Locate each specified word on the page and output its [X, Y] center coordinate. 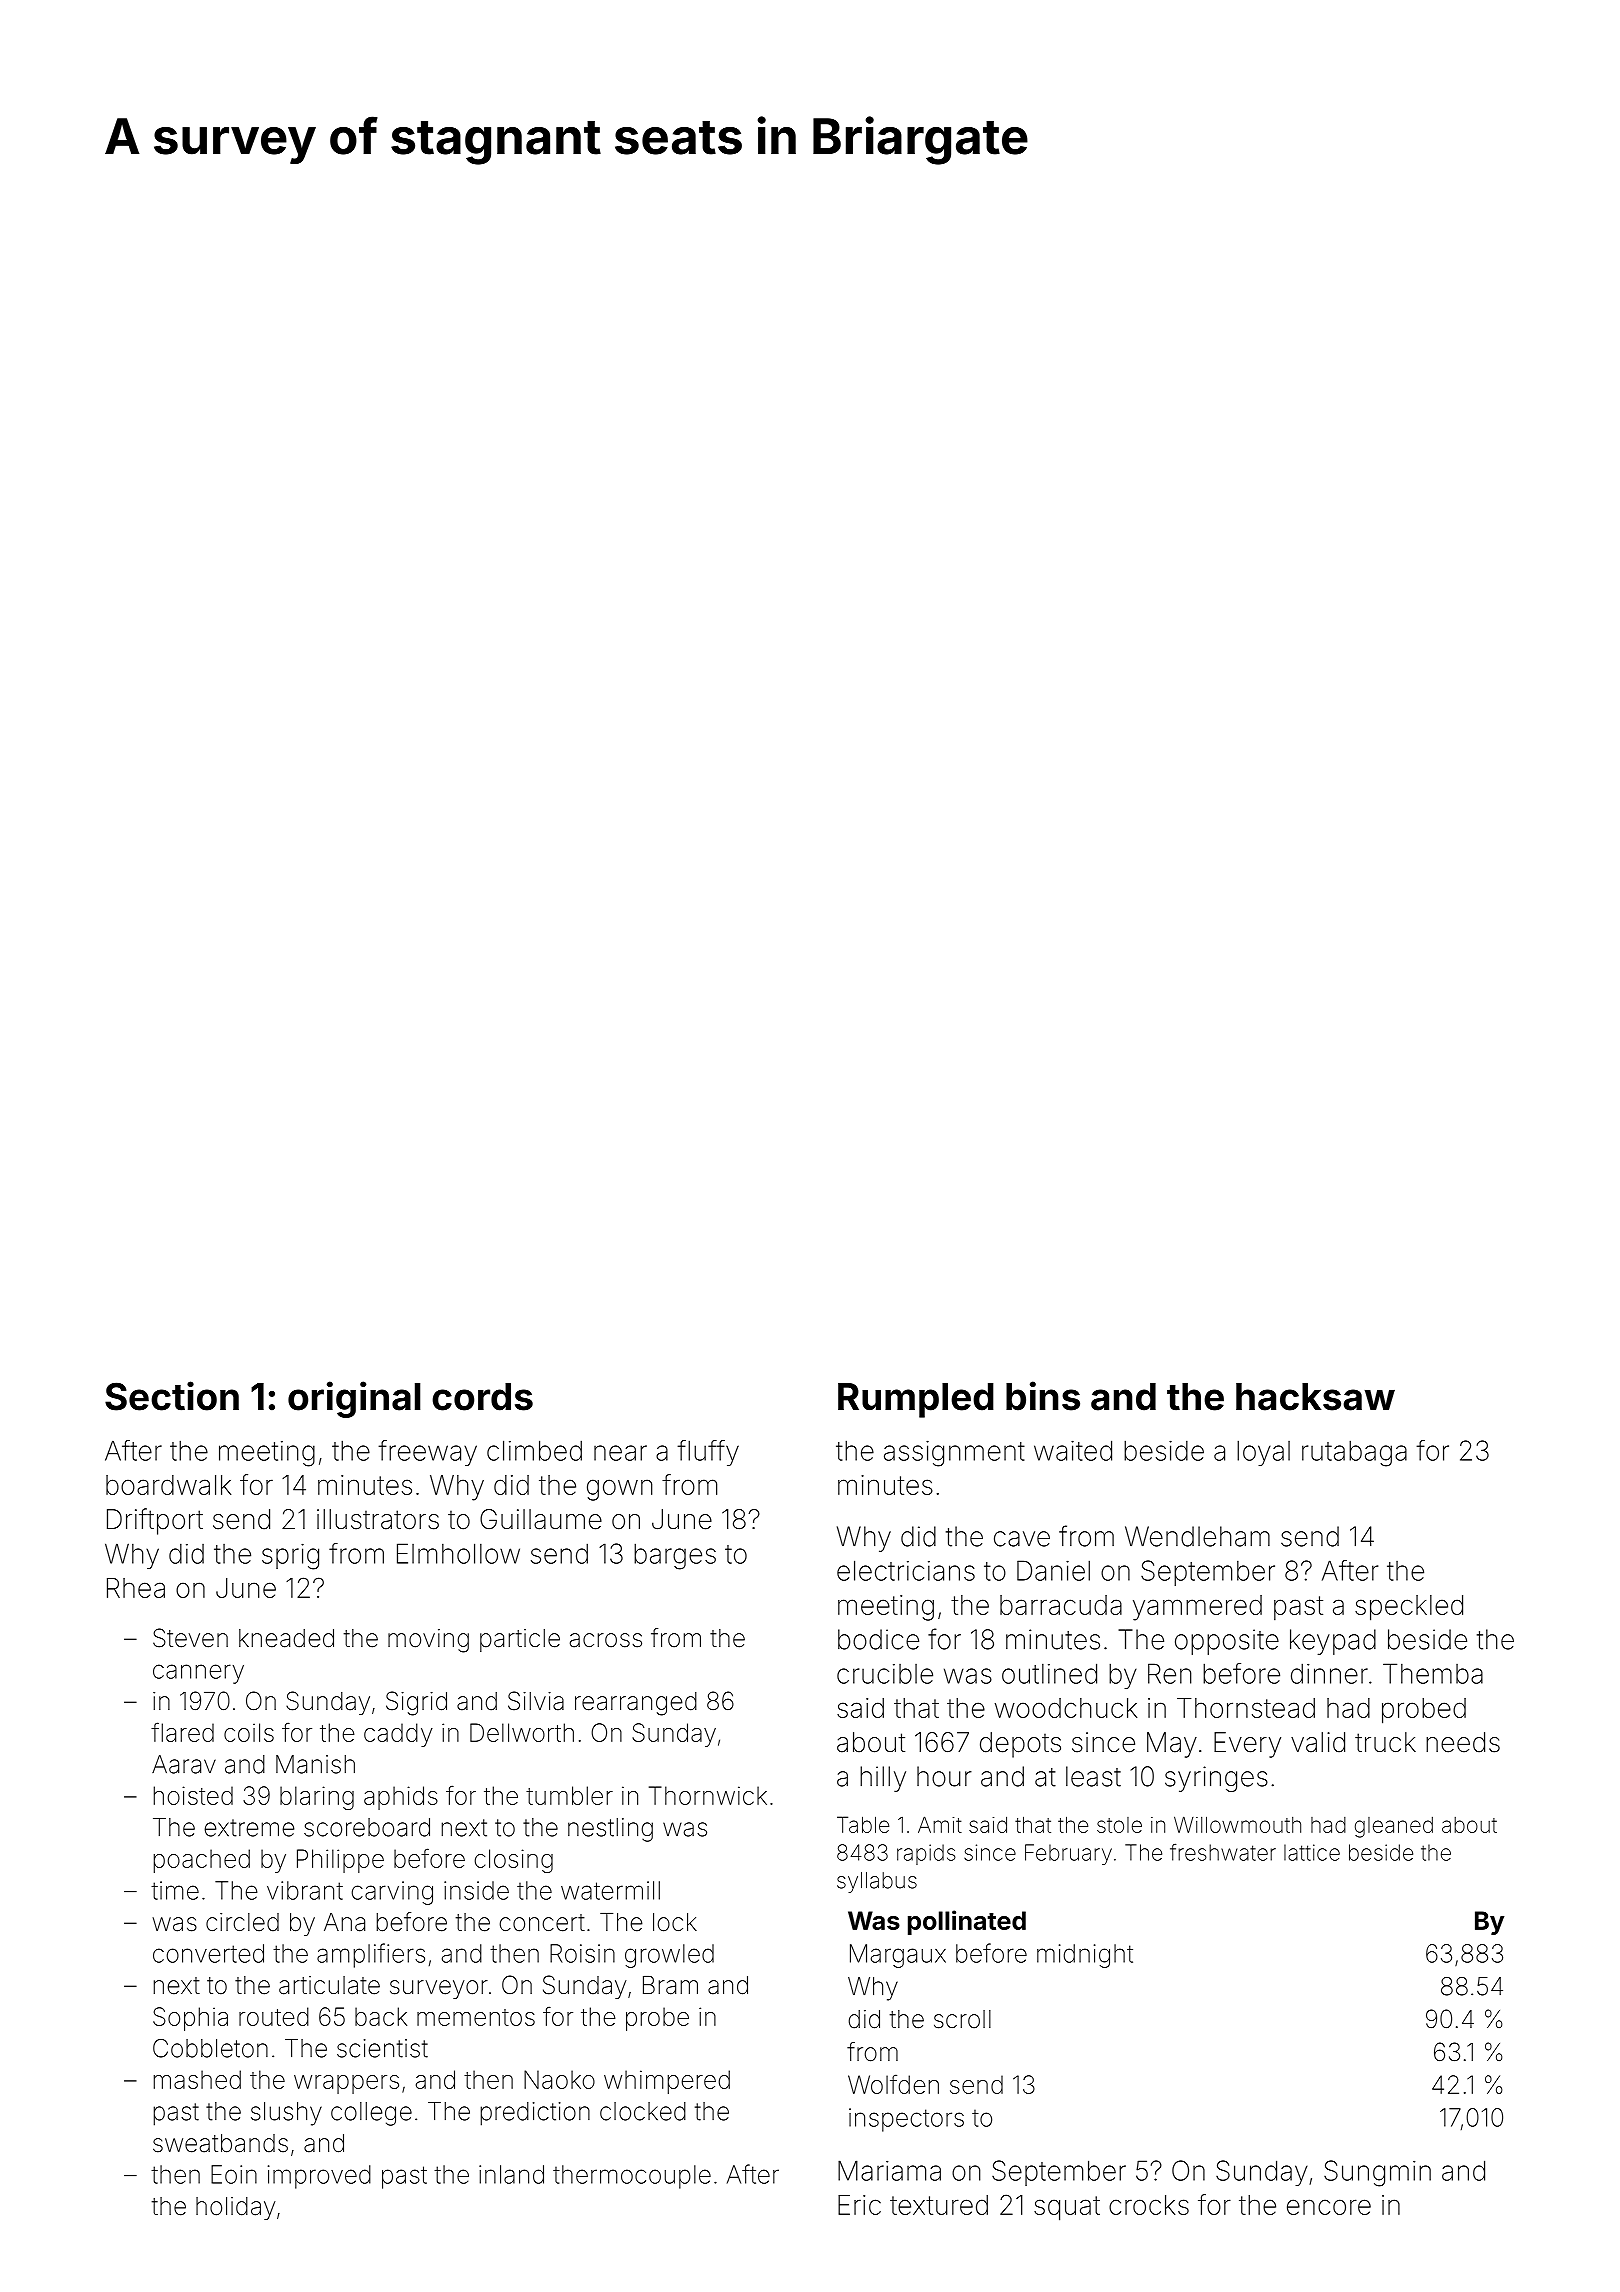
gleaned [1394, 1827]
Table [863, 1824]
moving [428, 1641]
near [620, 1453]
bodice [878, 1639]
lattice [1312, 1852]
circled [242, 1922]
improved [319, 2177]
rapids [926, 1854]
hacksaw [1315, 1397]
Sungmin [1377, 2173]
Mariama [889, 2170]
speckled [1409, 1608]
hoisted [193, 1795]
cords [482, 1397]
